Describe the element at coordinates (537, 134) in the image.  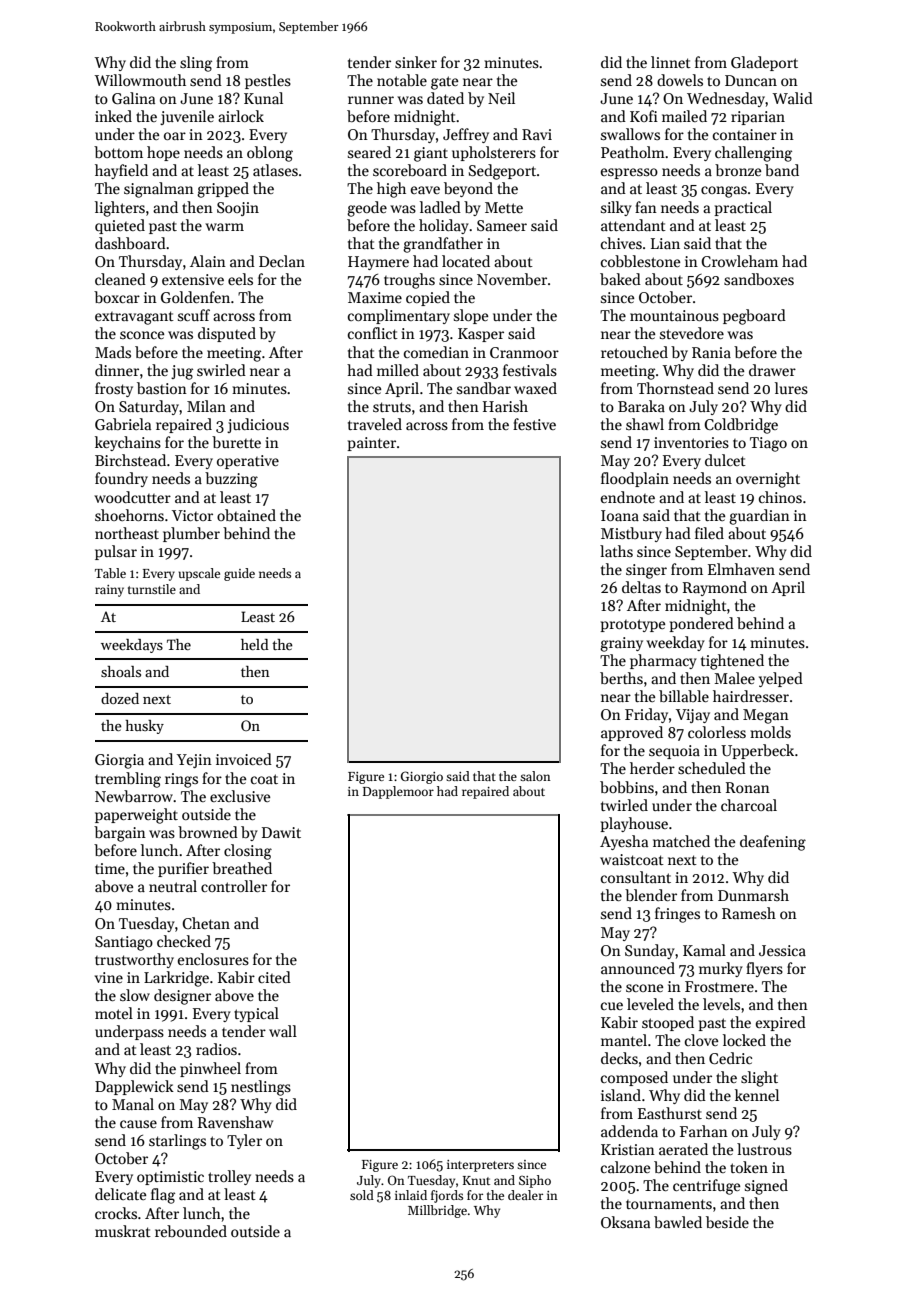
I see `Ravi` at that location.
